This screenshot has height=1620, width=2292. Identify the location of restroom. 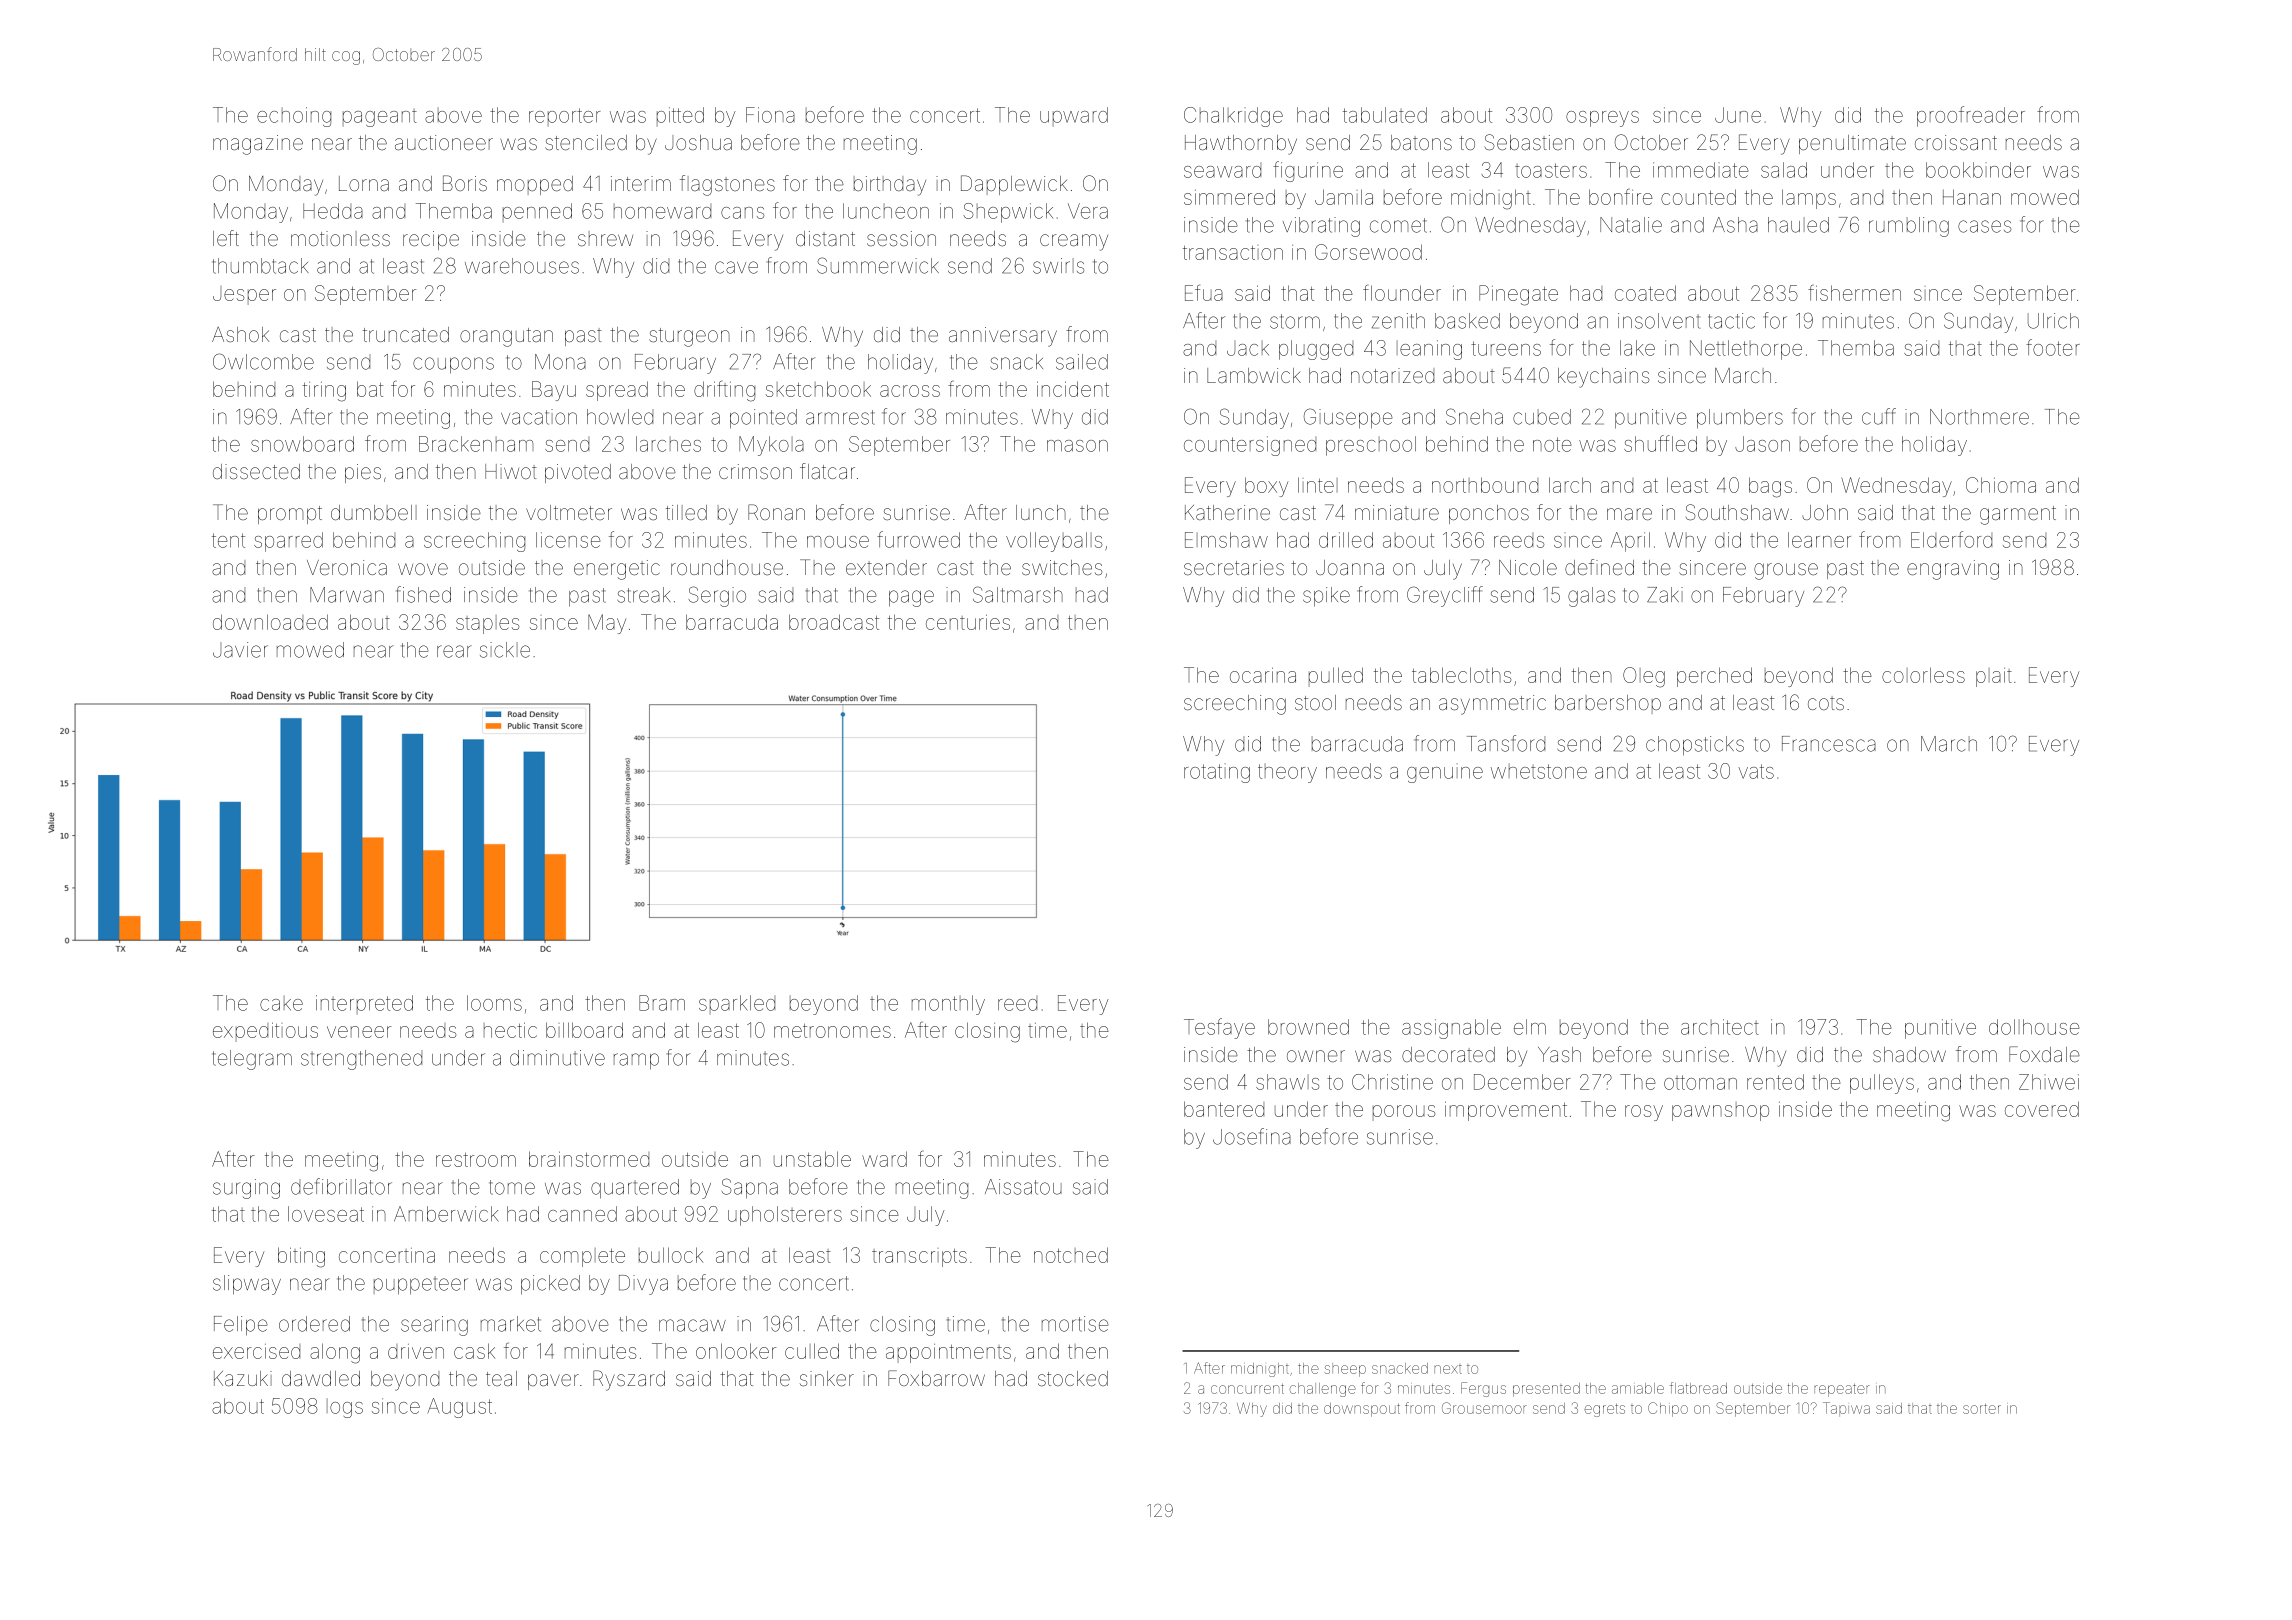
(476, 1160).
